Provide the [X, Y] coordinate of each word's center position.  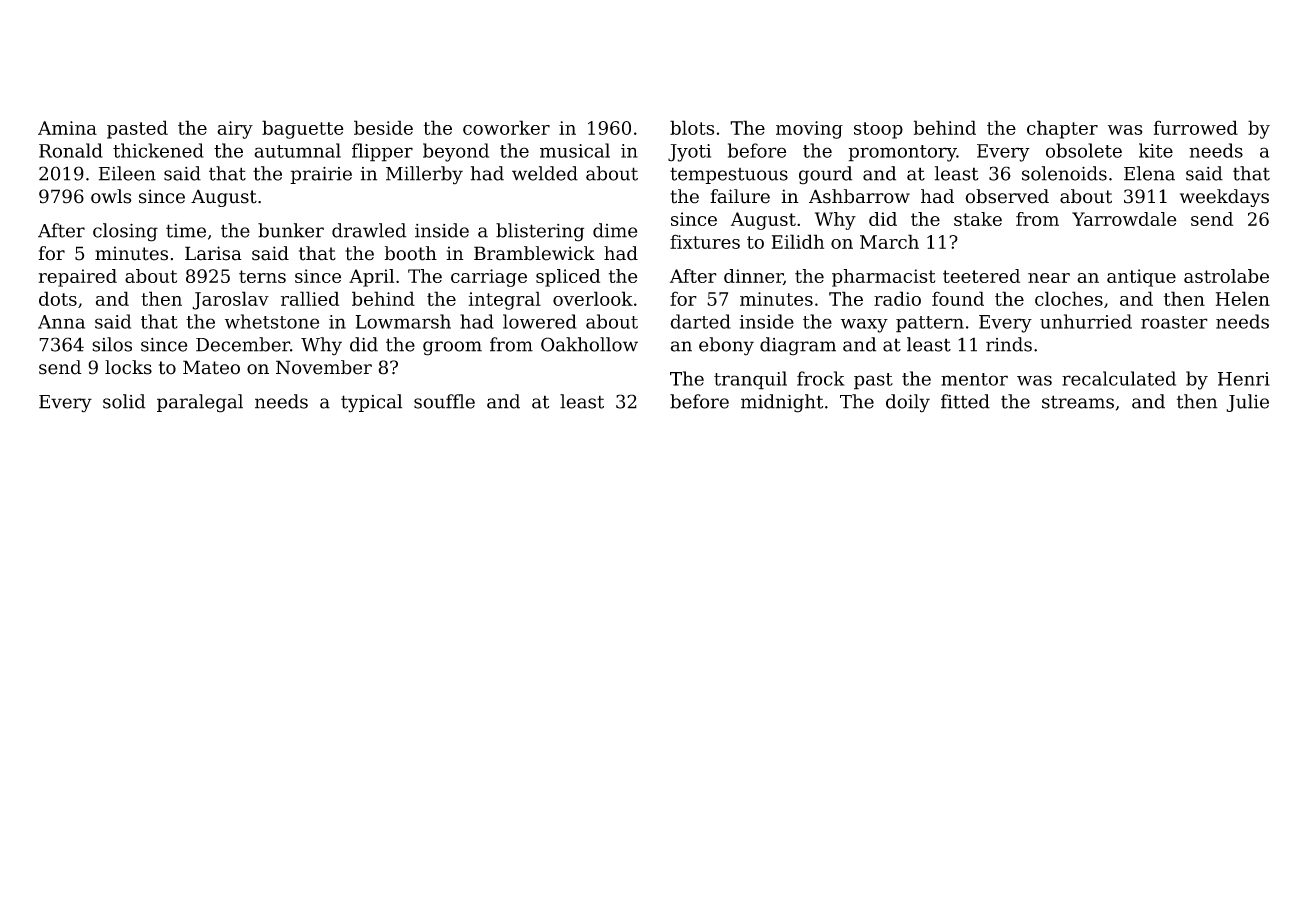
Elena [1149, 173]
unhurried [1086, 321]
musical [575, 150]
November [324, 367]
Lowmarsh [403, 321]
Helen [1243, 298]
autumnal [297, 150]
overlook [593, 298]
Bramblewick [534, 253]
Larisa [213, 253]
